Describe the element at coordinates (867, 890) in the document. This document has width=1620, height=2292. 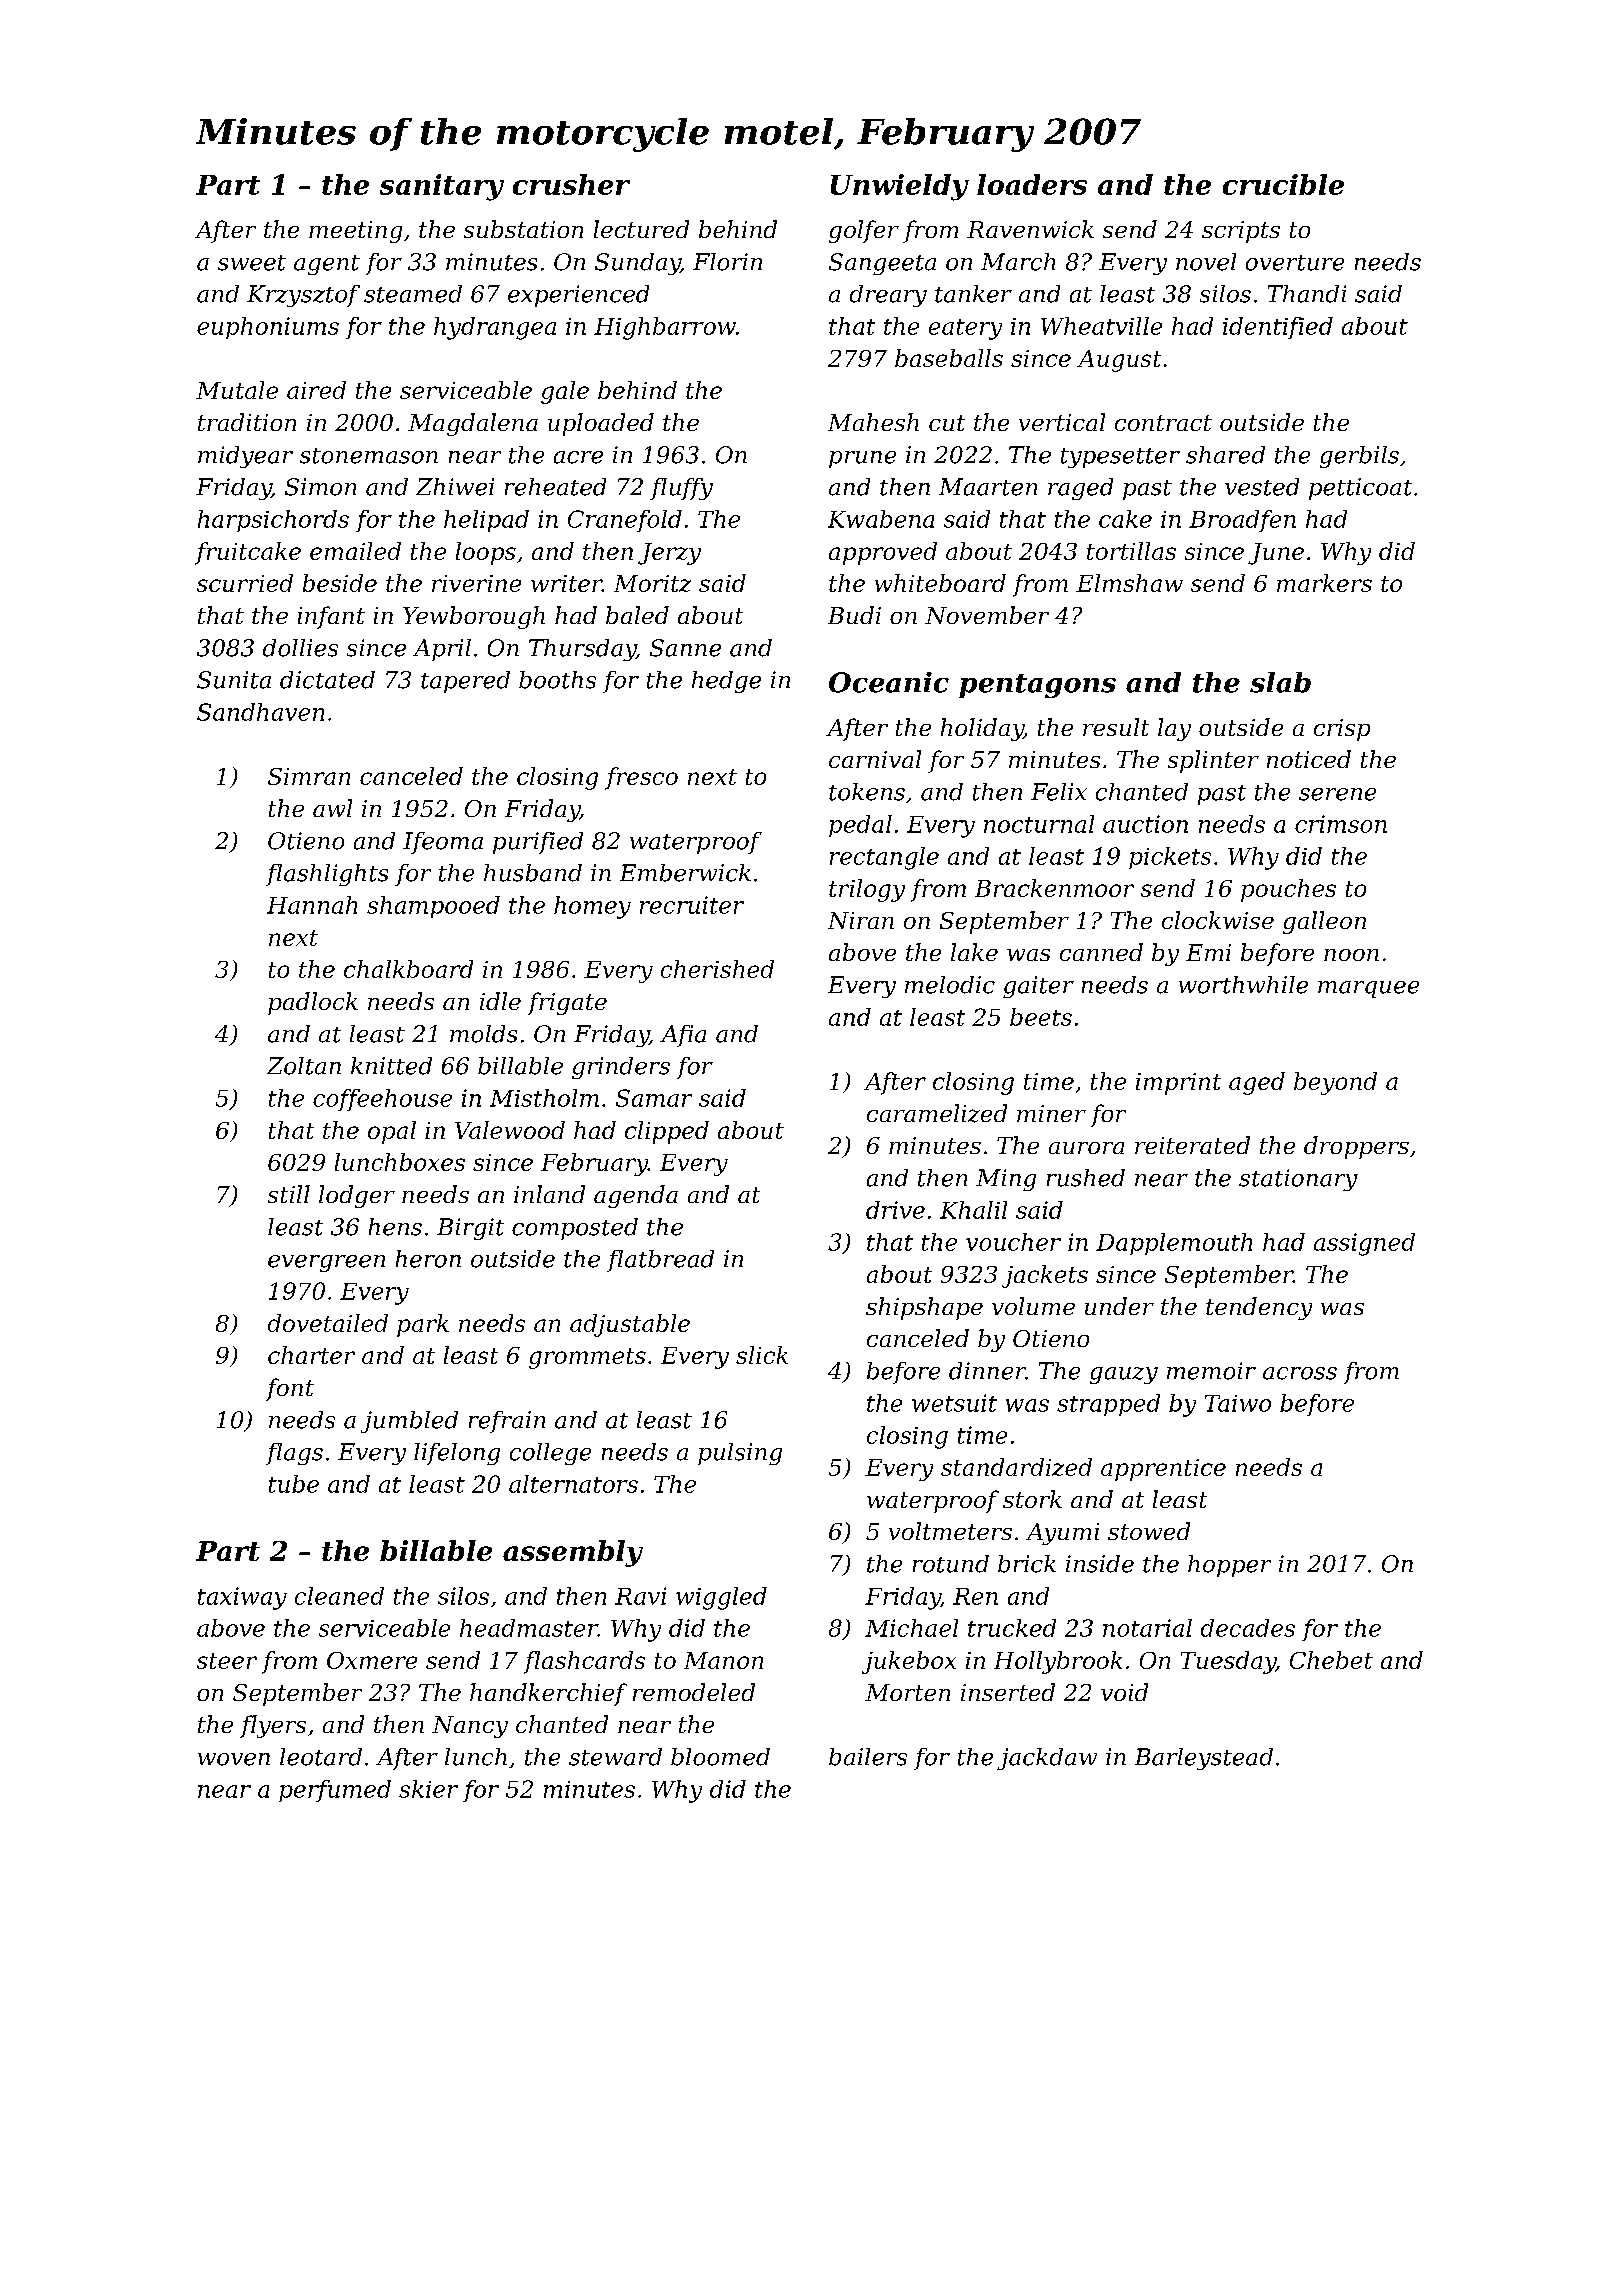
I see `trilogy` at that location.
